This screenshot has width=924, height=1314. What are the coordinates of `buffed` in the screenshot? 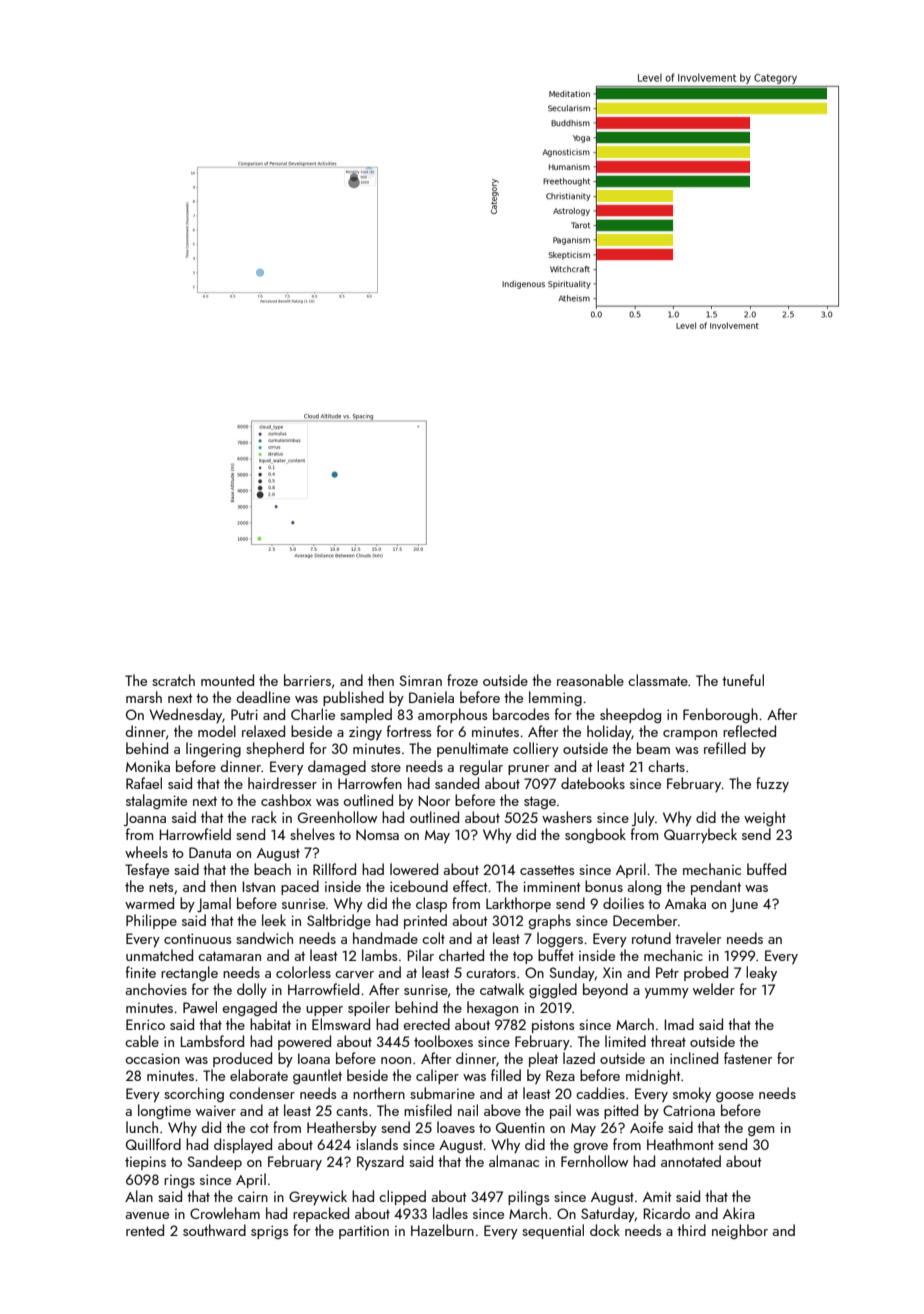 It's located at (766, 869).
